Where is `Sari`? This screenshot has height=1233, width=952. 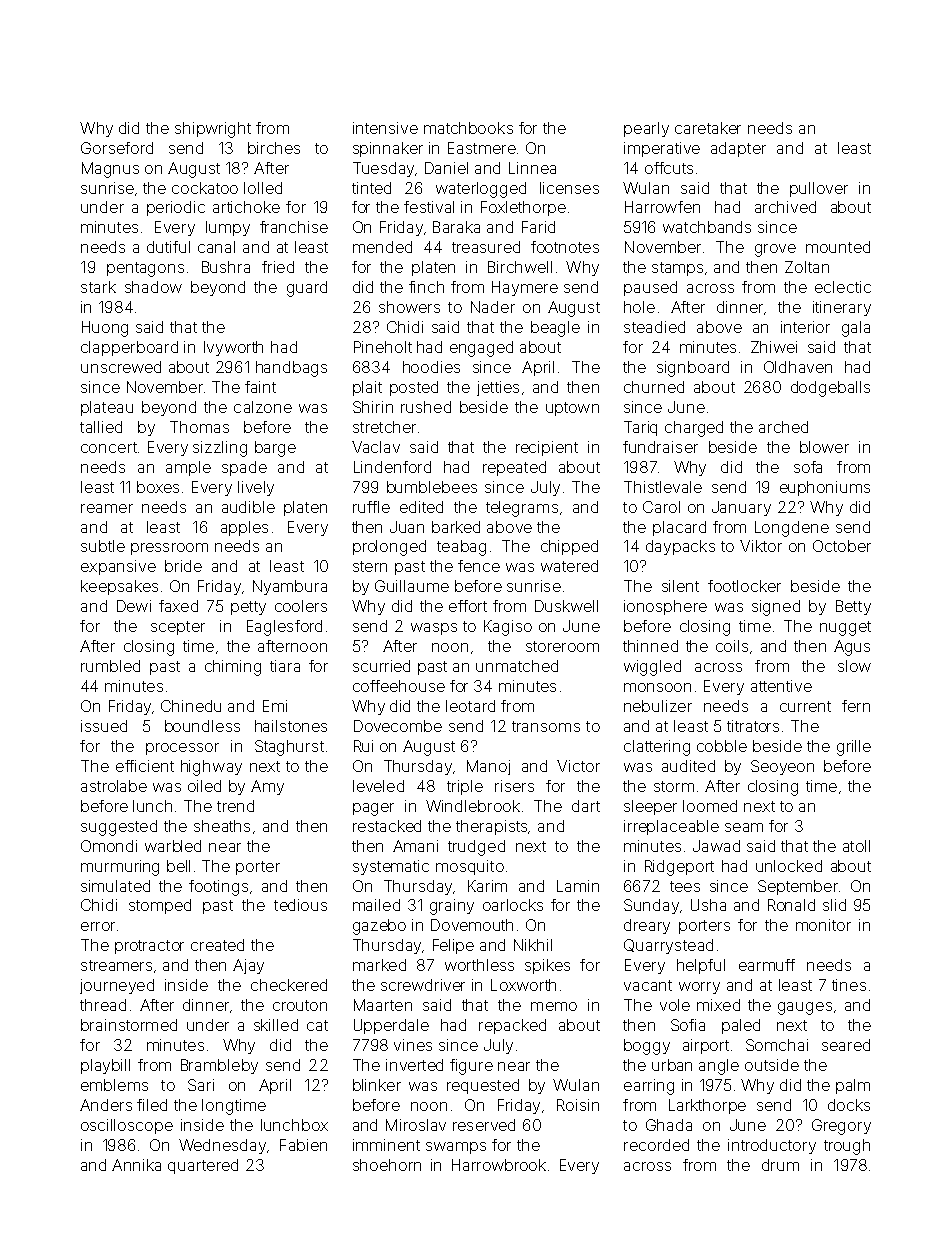 Sari is located at coordinates (201, 1085).
